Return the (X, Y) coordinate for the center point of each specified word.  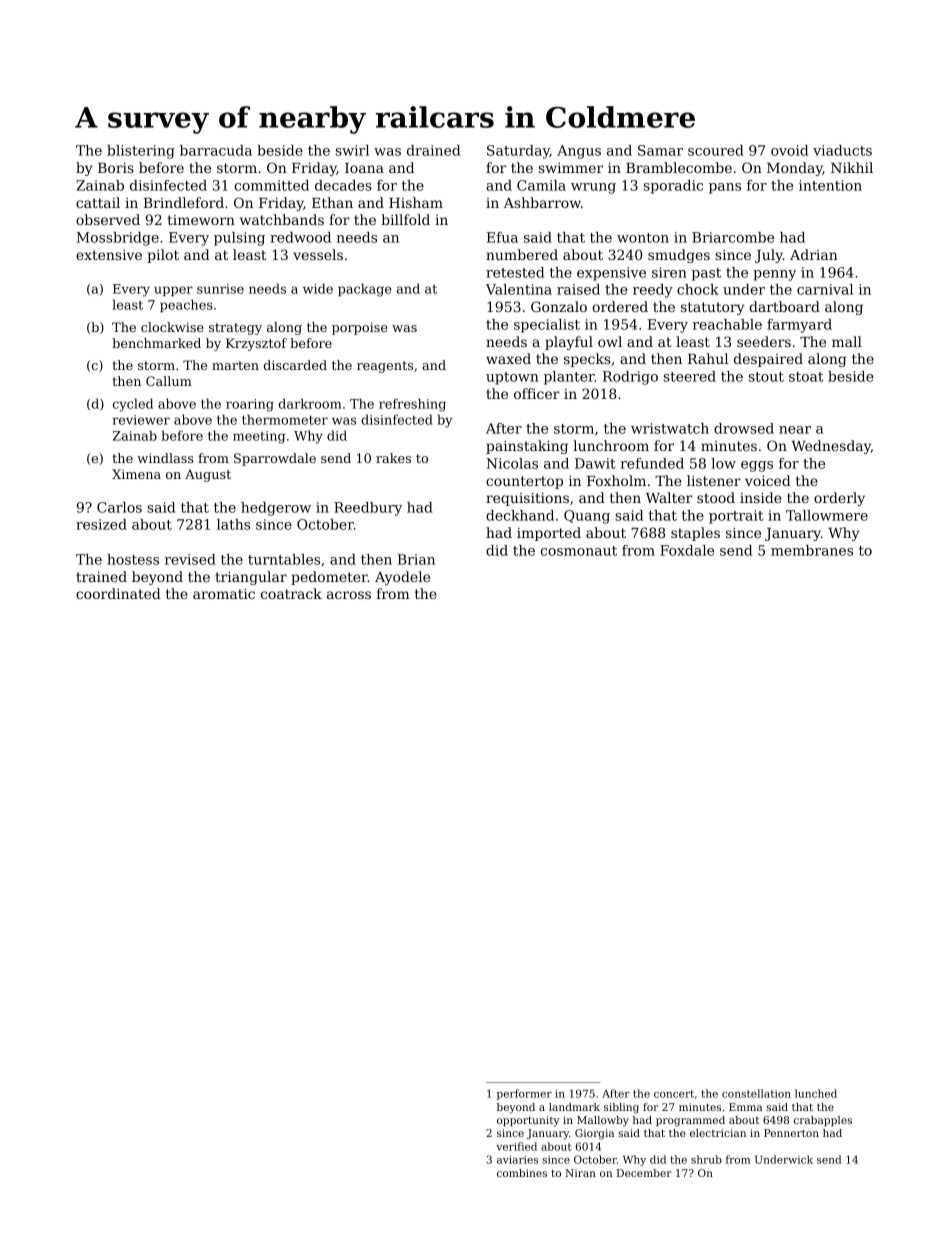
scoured (716, 150)
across (349, 595)
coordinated (118, 593)
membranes (812, 550)
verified (516, 1146)
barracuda (216, 150)
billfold (405, 219)
